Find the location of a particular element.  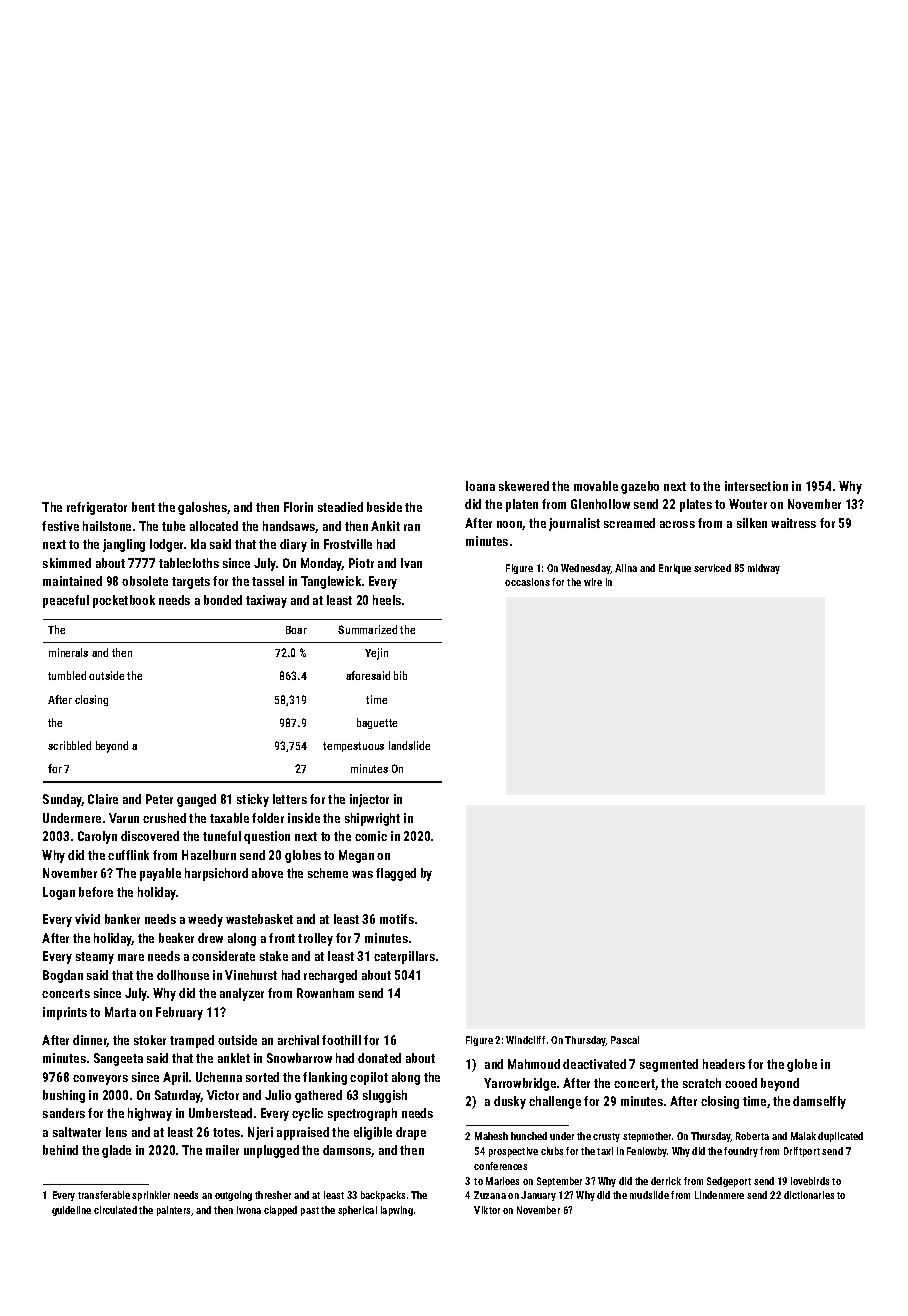

shipwright is located at coordinates (372, 819).
